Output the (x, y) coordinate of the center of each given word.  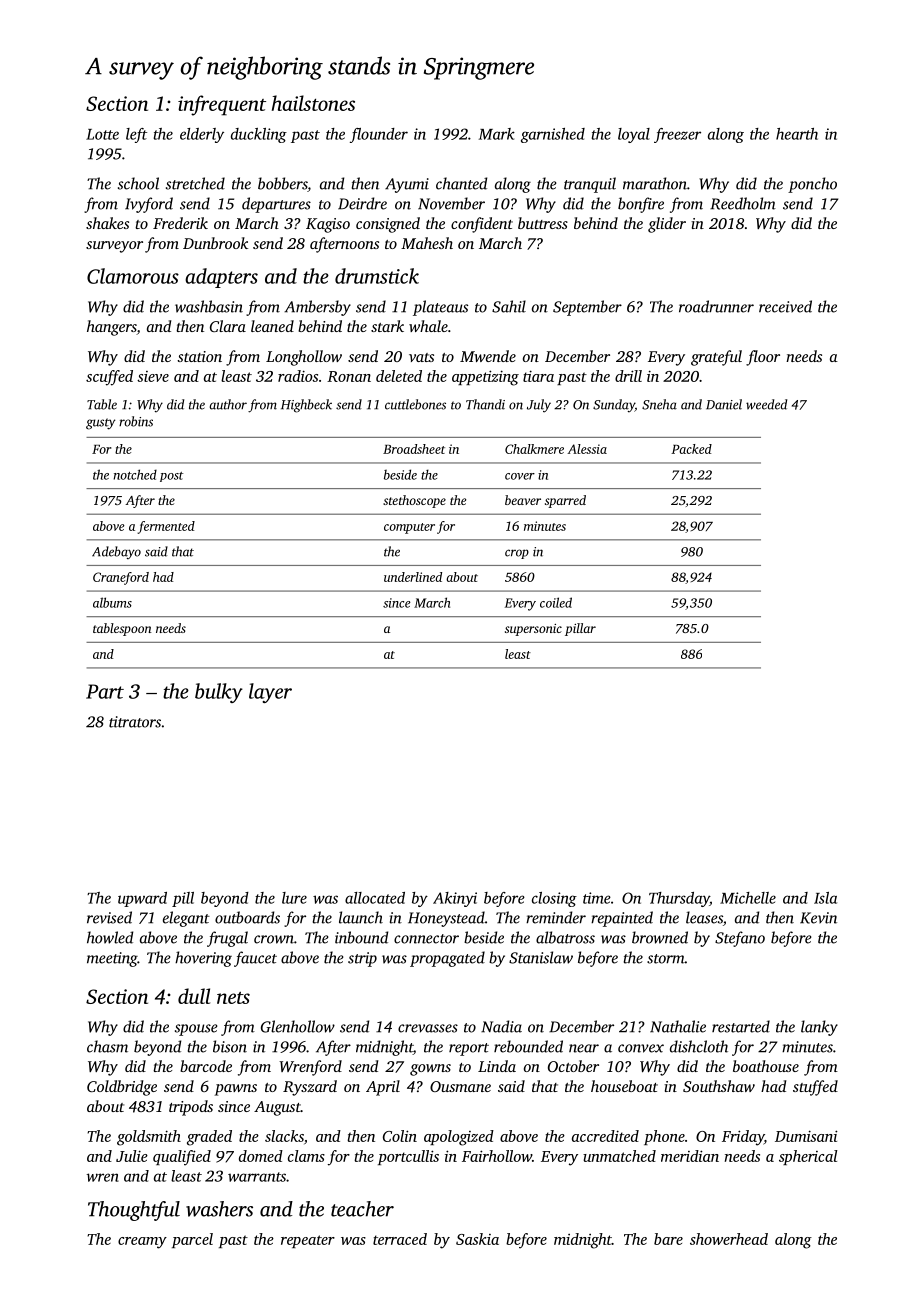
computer (409, 528)
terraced (400, 1239)
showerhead (729, 1239)
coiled (556, 602)
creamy (142, 1243)
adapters (221, 278)
